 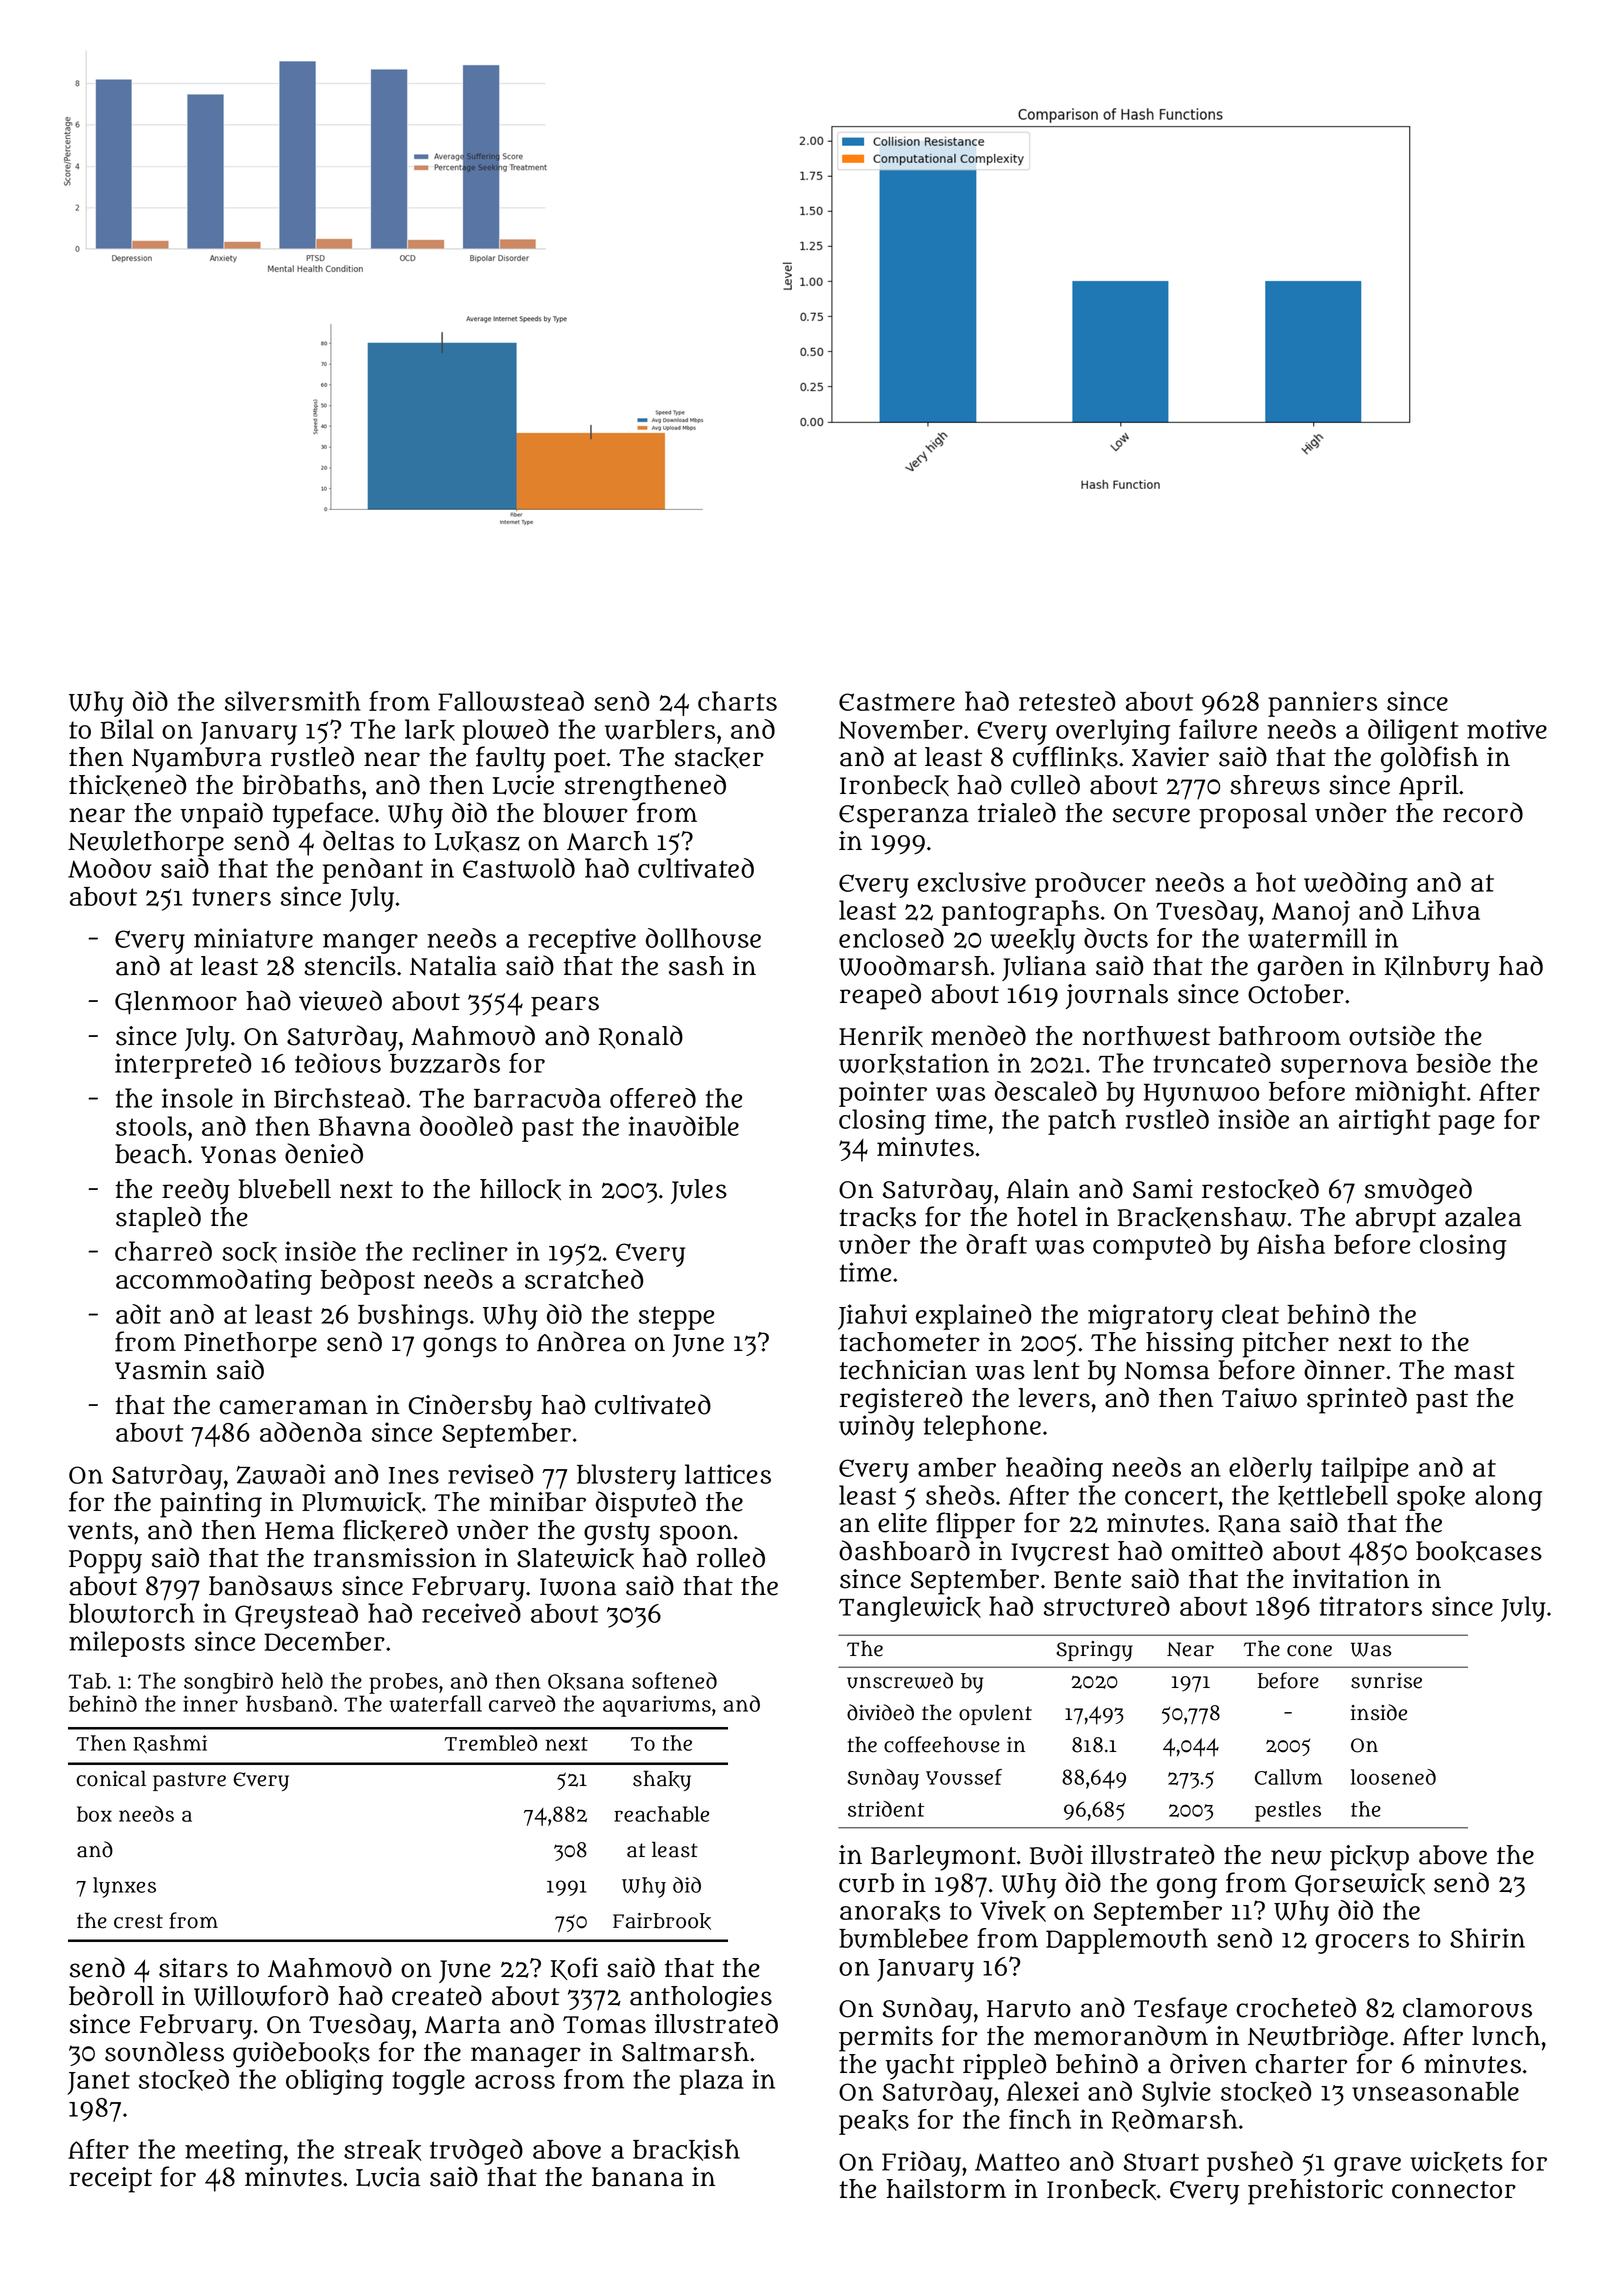 I want to click on diligent, so click(x=1413, y=732).
